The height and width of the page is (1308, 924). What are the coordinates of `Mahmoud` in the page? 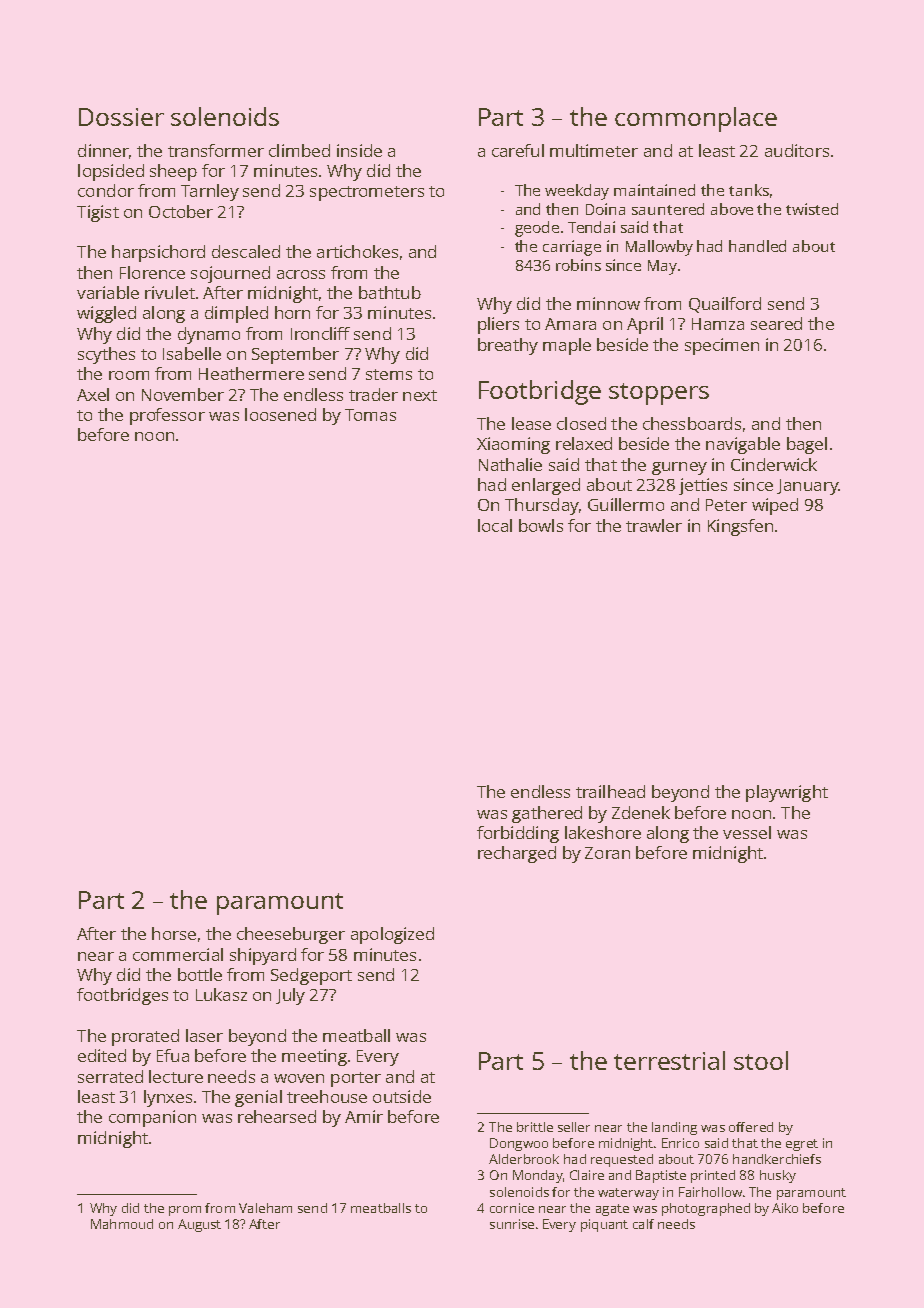 It's located at (122, 1224).
